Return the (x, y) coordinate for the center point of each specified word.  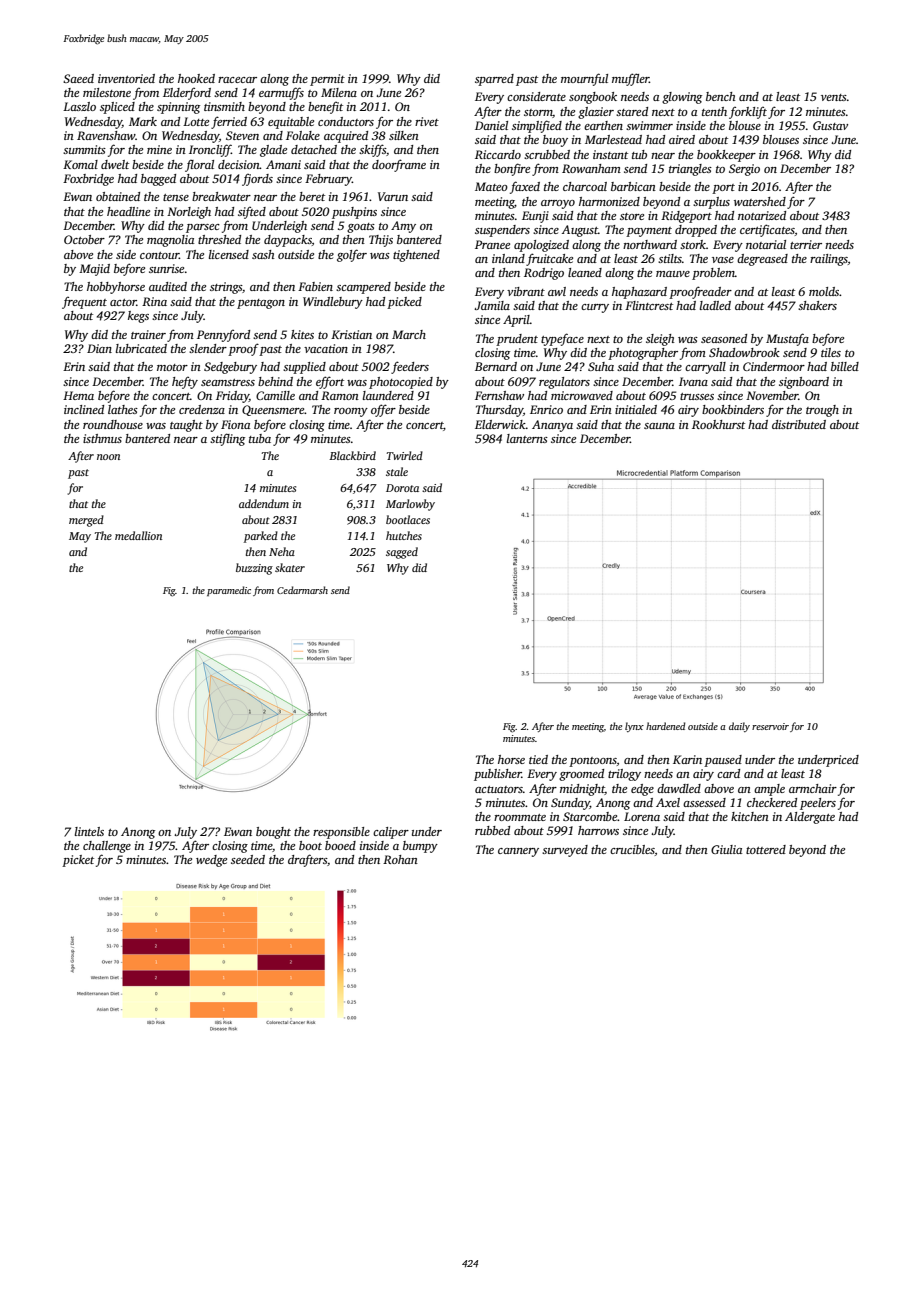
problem (713, 274)
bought (273, 833)
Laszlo (79, 106)
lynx (634, 727)
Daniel (491, 125)
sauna (659, 426)
